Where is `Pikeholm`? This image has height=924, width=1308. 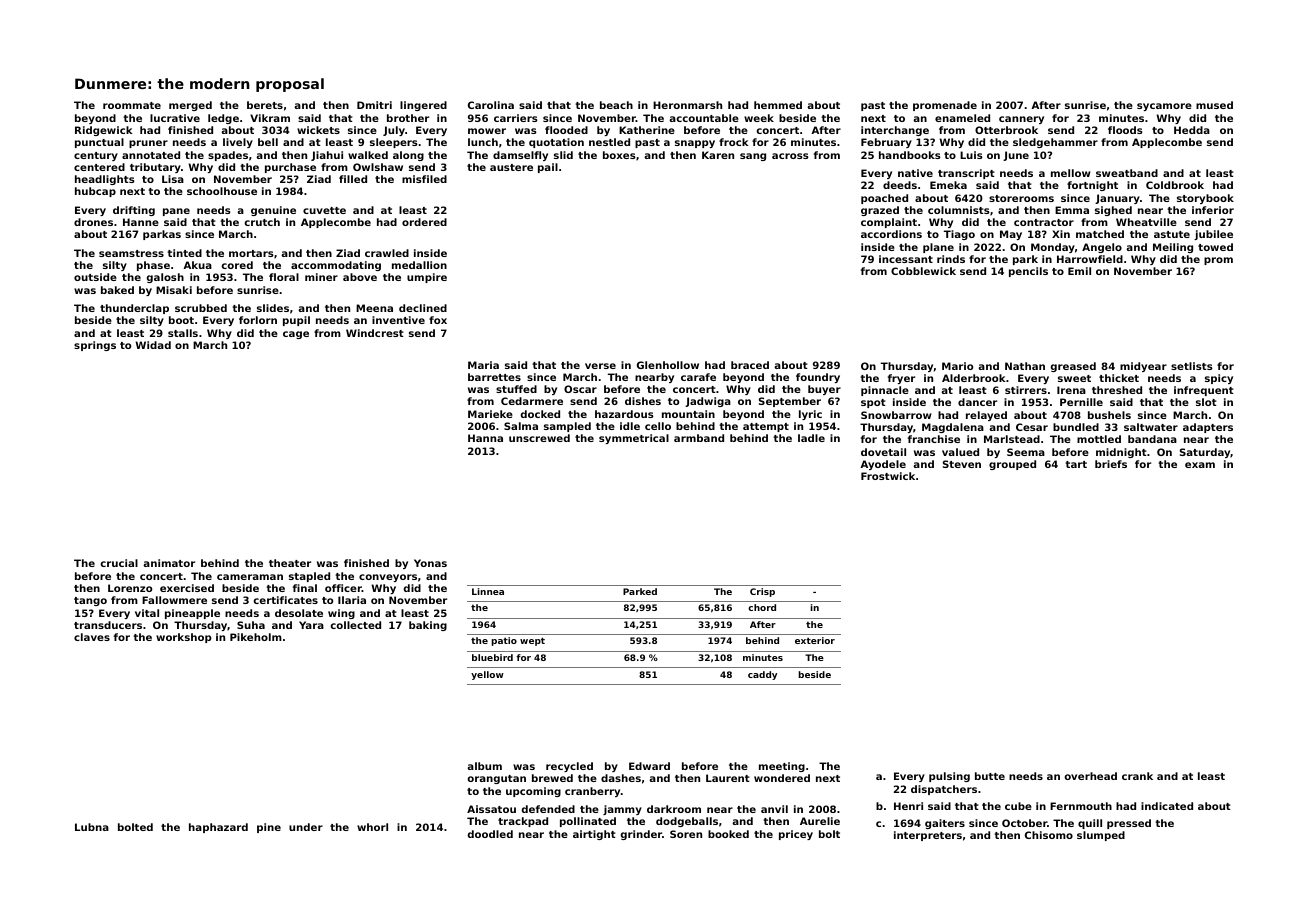 Pikeholm is located at coordinates (256, 637).
